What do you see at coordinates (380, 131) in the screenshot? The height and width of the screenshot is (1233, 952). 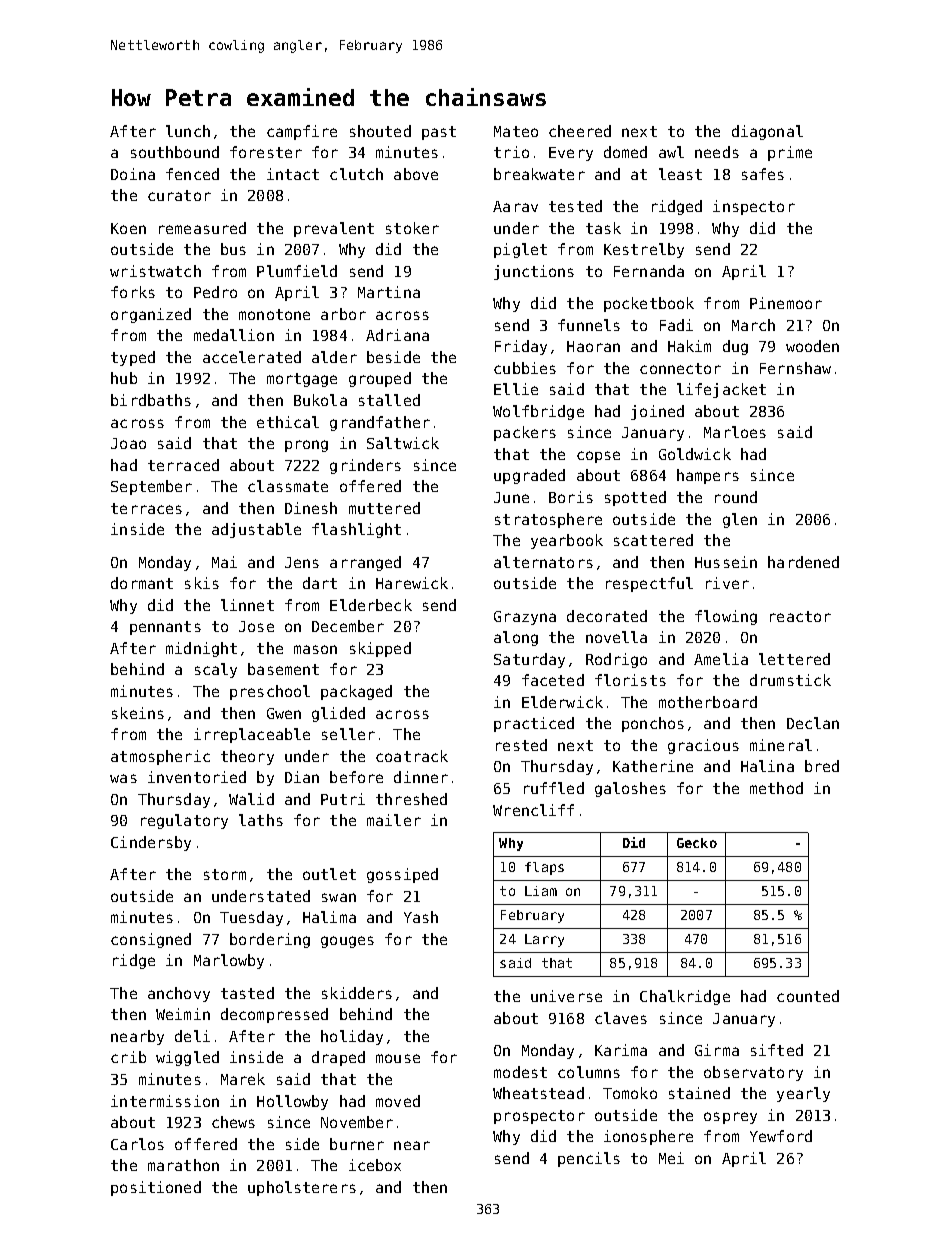 I see `shouted` at bounding box center [380, 131].
